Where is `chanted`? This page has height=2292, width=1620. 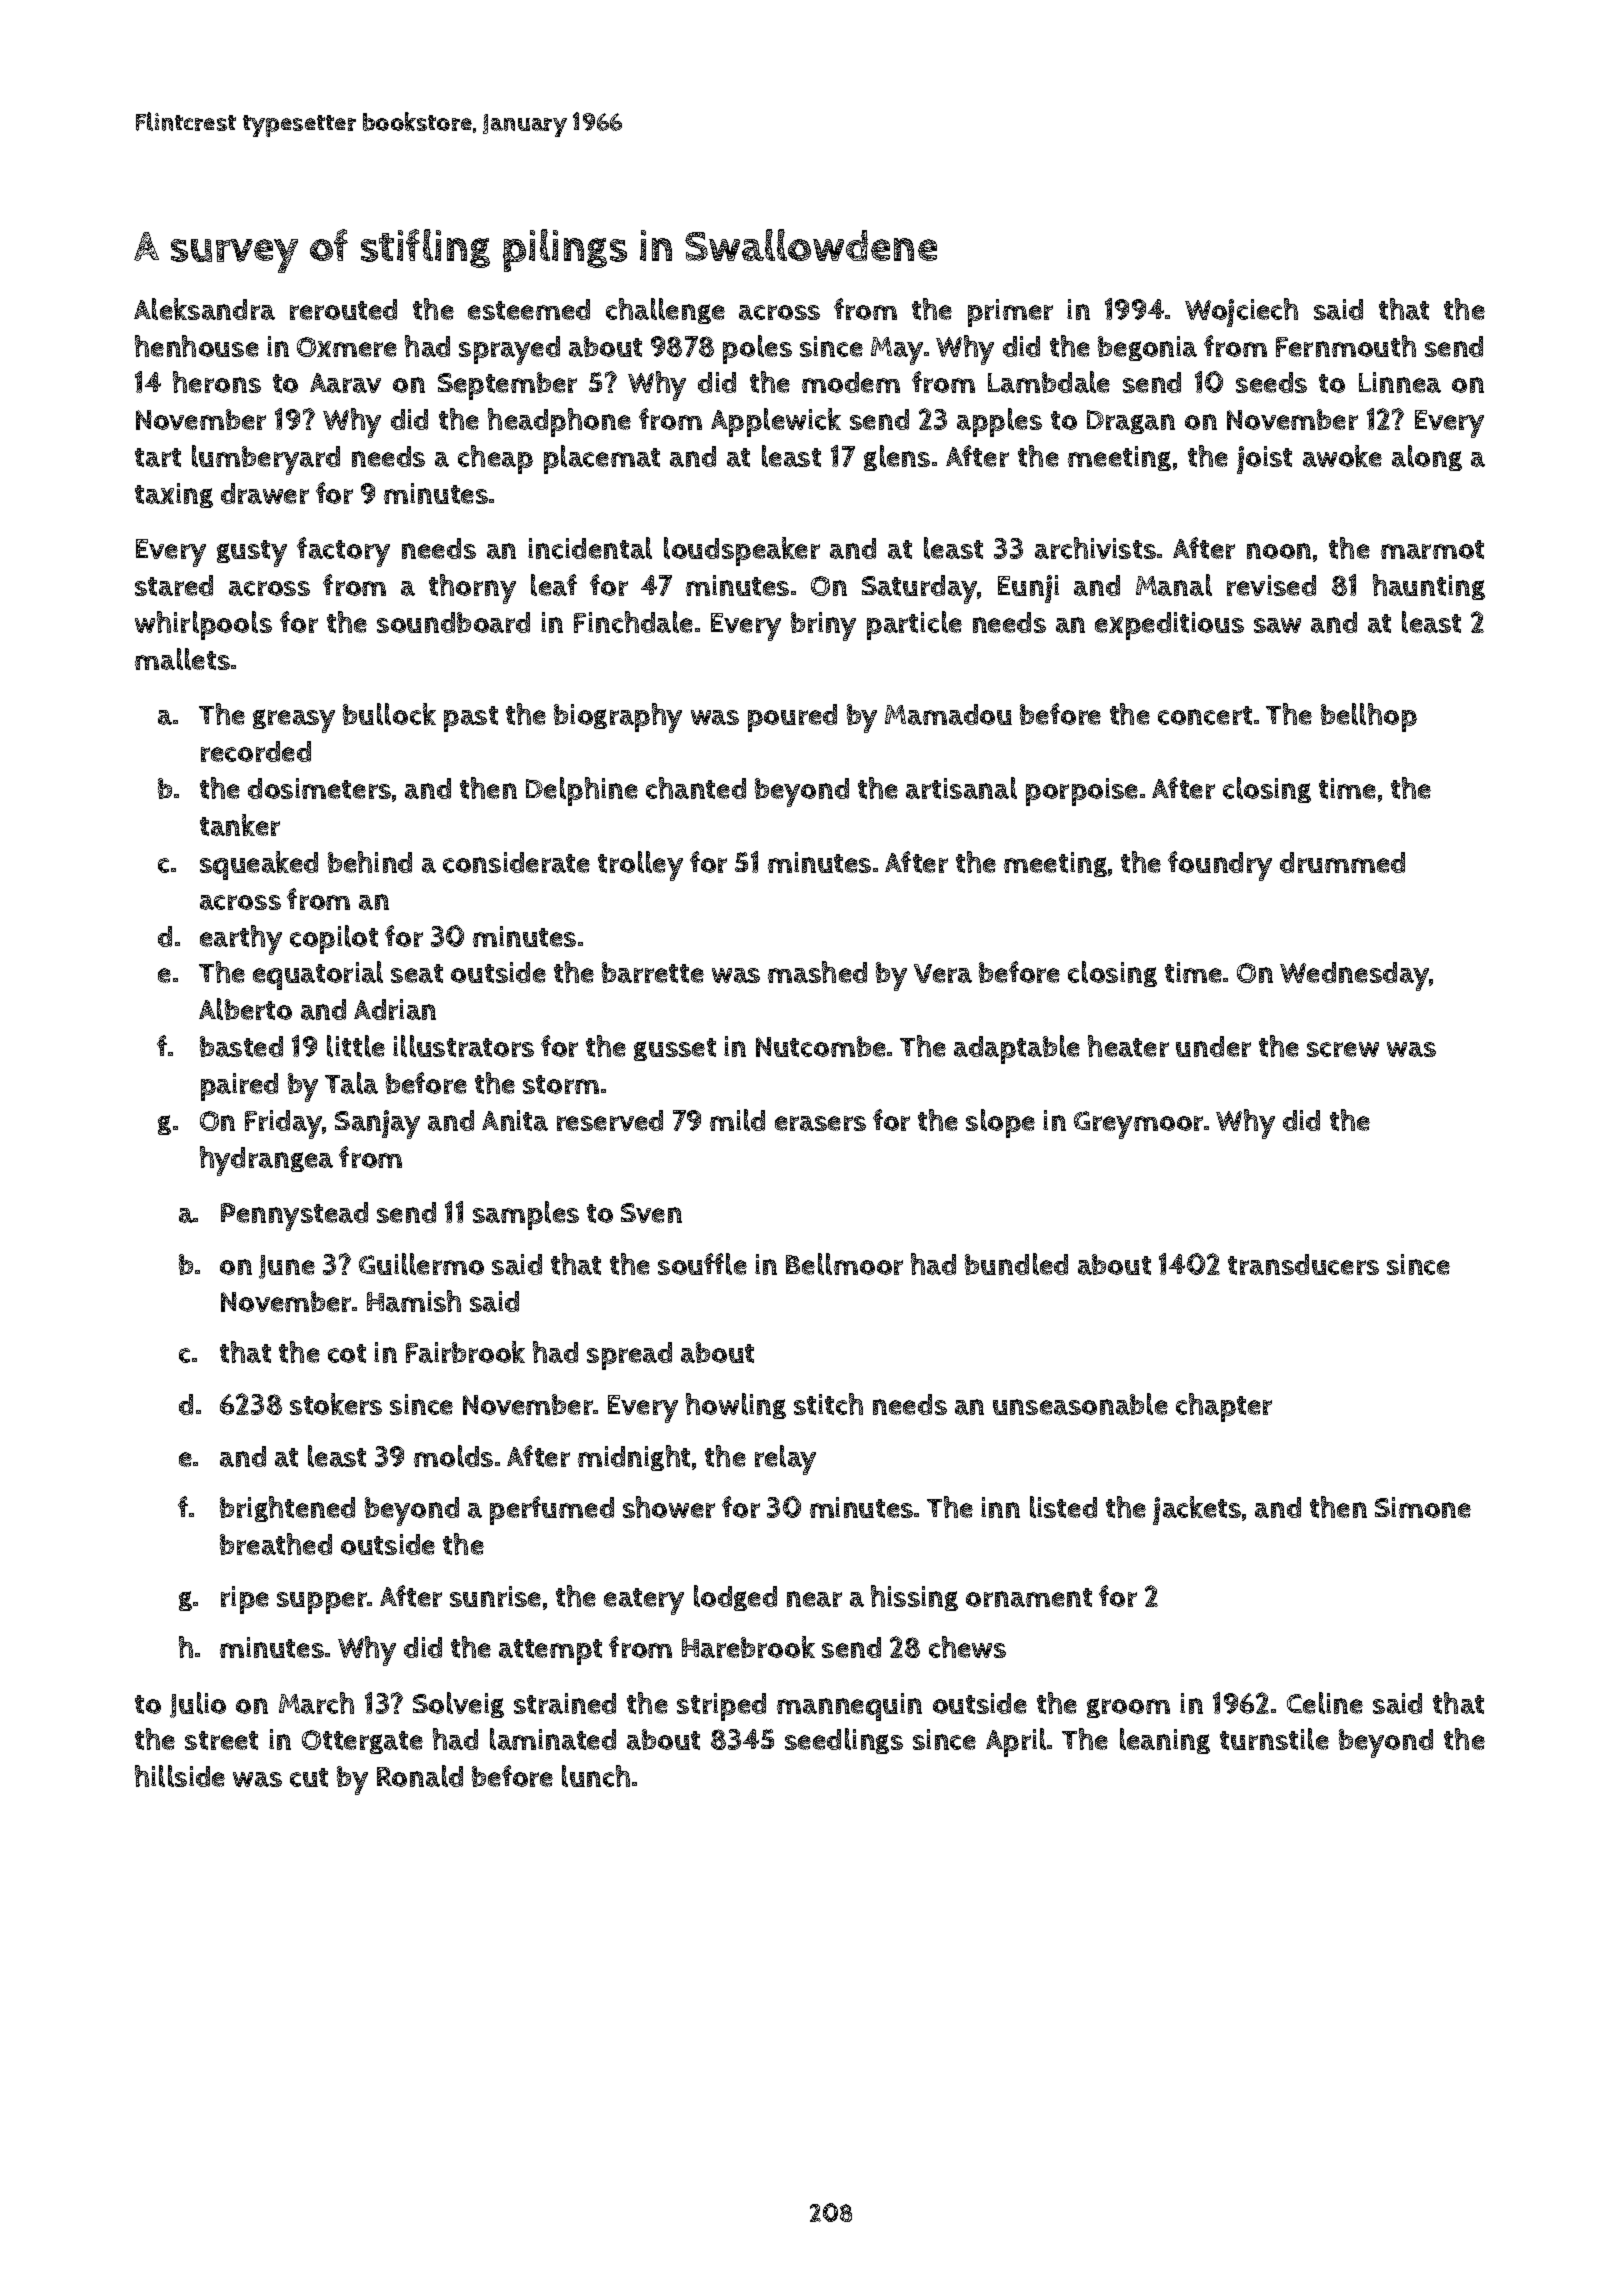
chanted is located at coordinates (696, 788).
